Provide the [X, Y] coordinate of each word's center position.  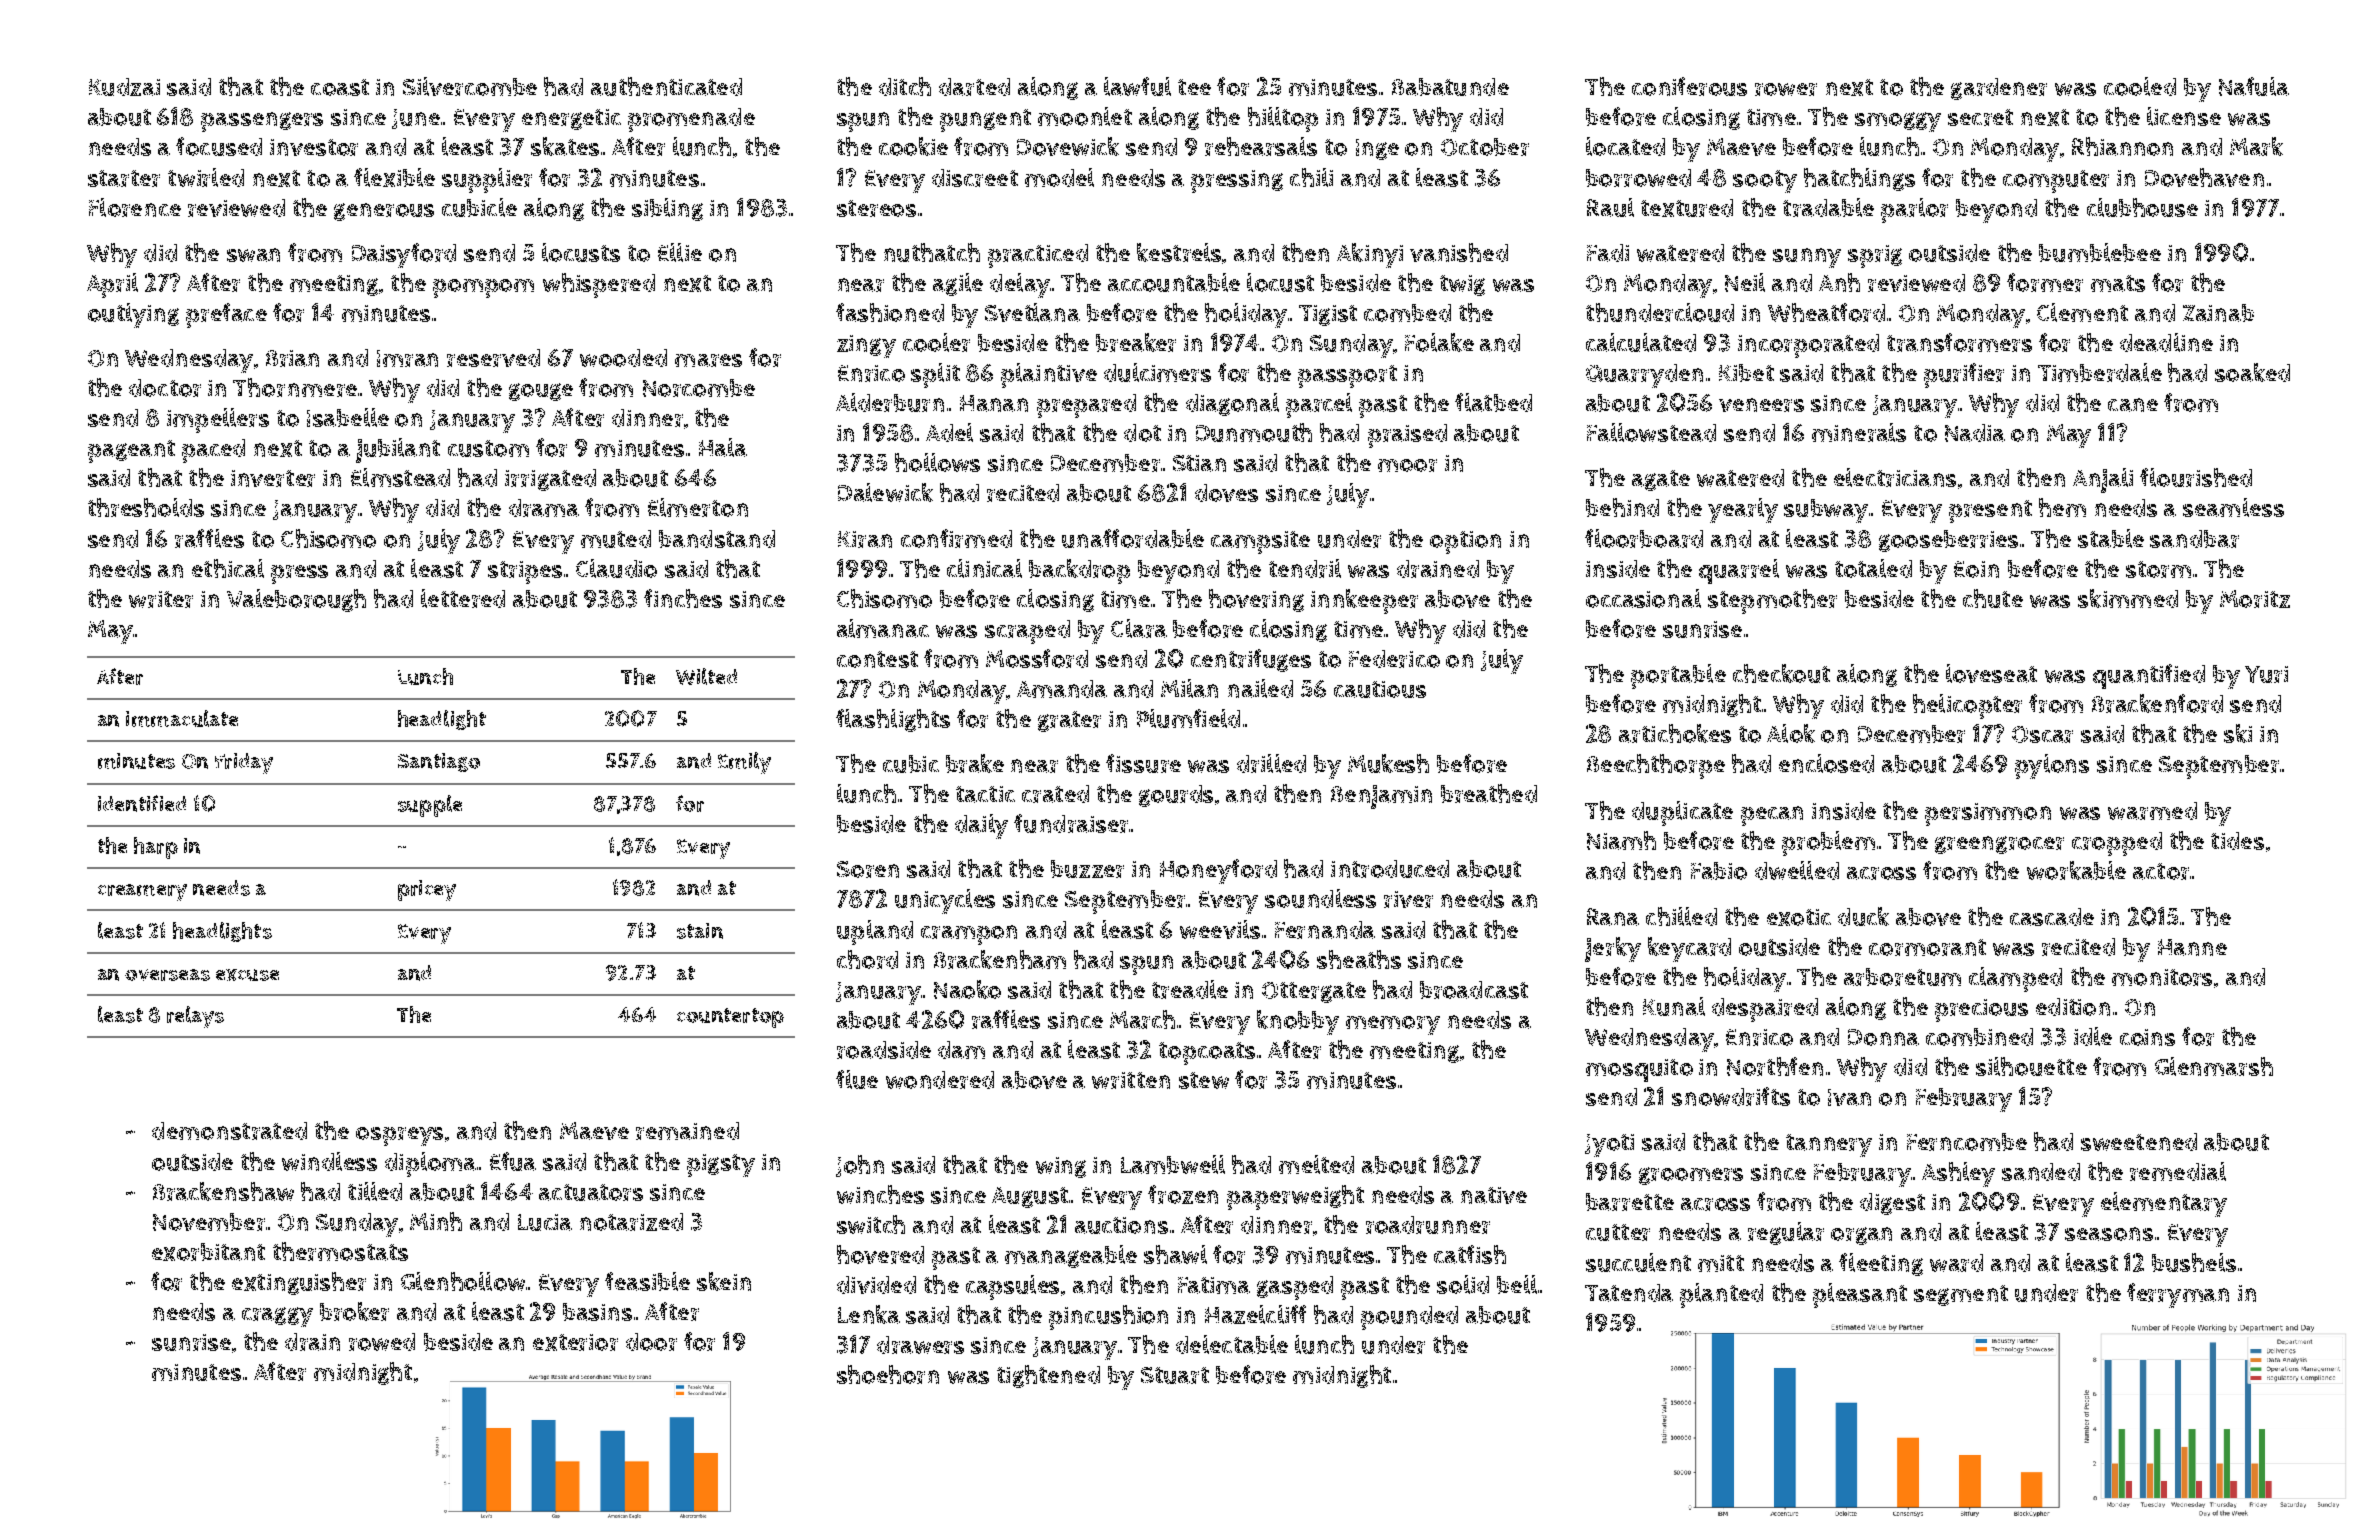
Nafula [2254, 86]
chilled [1681, 916]
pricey [427, 890]
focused [219, 146]
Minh [436, 1221]
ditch [905, 86]
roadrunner [1428, 1225]
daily [981, 826]
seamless [2233, 507]
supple [430, 806]
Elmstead [400, 477]
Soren [868, 869]
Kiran [865, 539]
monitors [2162, 977]
